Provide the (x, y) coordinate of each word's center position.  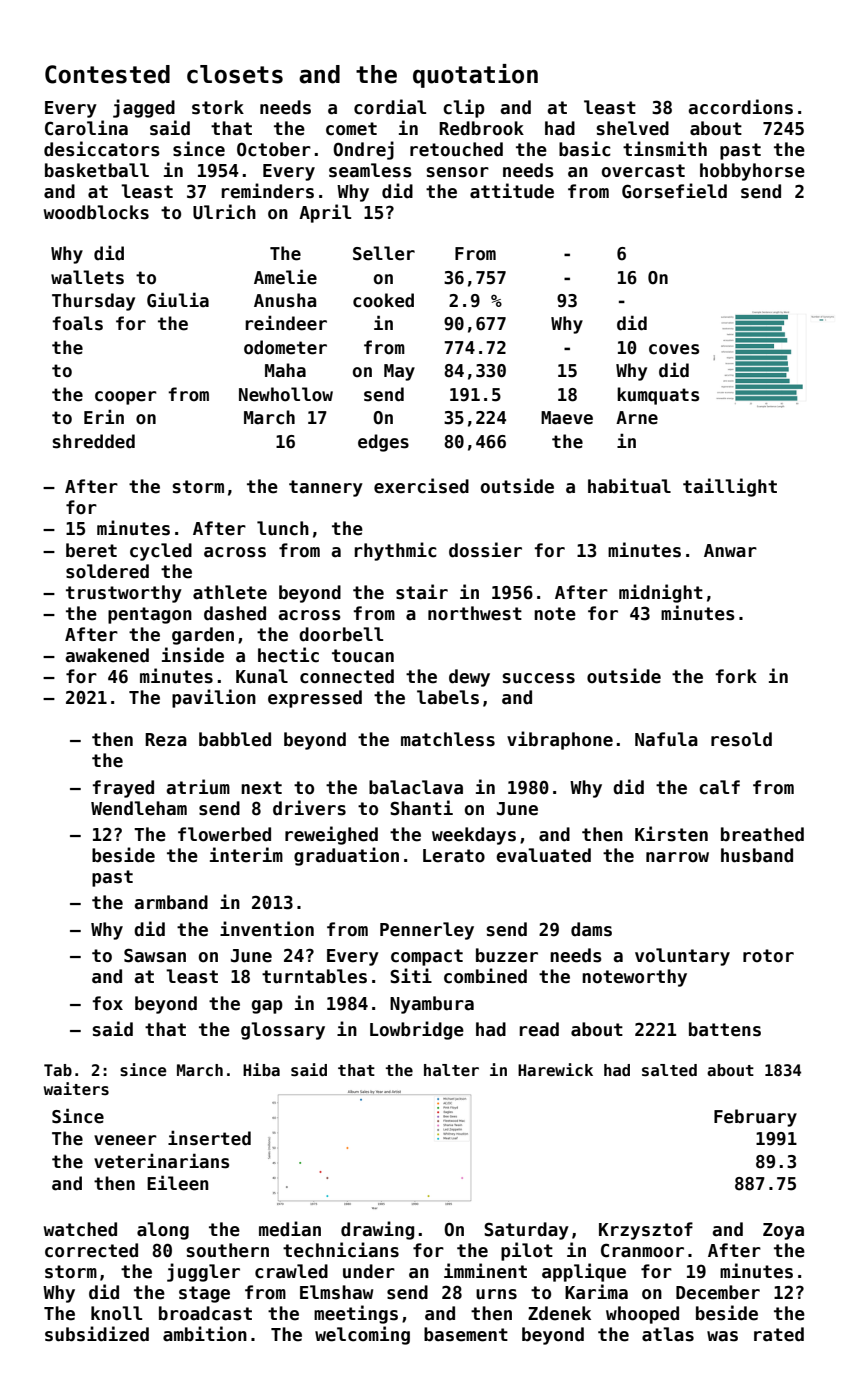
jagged (144, 108)
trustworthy (124, 594)
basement (466, 1334)
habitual (629, 486)
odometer (285, 347)
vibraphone (560, 740)
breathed (762, 834)
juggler (203, 1272)
